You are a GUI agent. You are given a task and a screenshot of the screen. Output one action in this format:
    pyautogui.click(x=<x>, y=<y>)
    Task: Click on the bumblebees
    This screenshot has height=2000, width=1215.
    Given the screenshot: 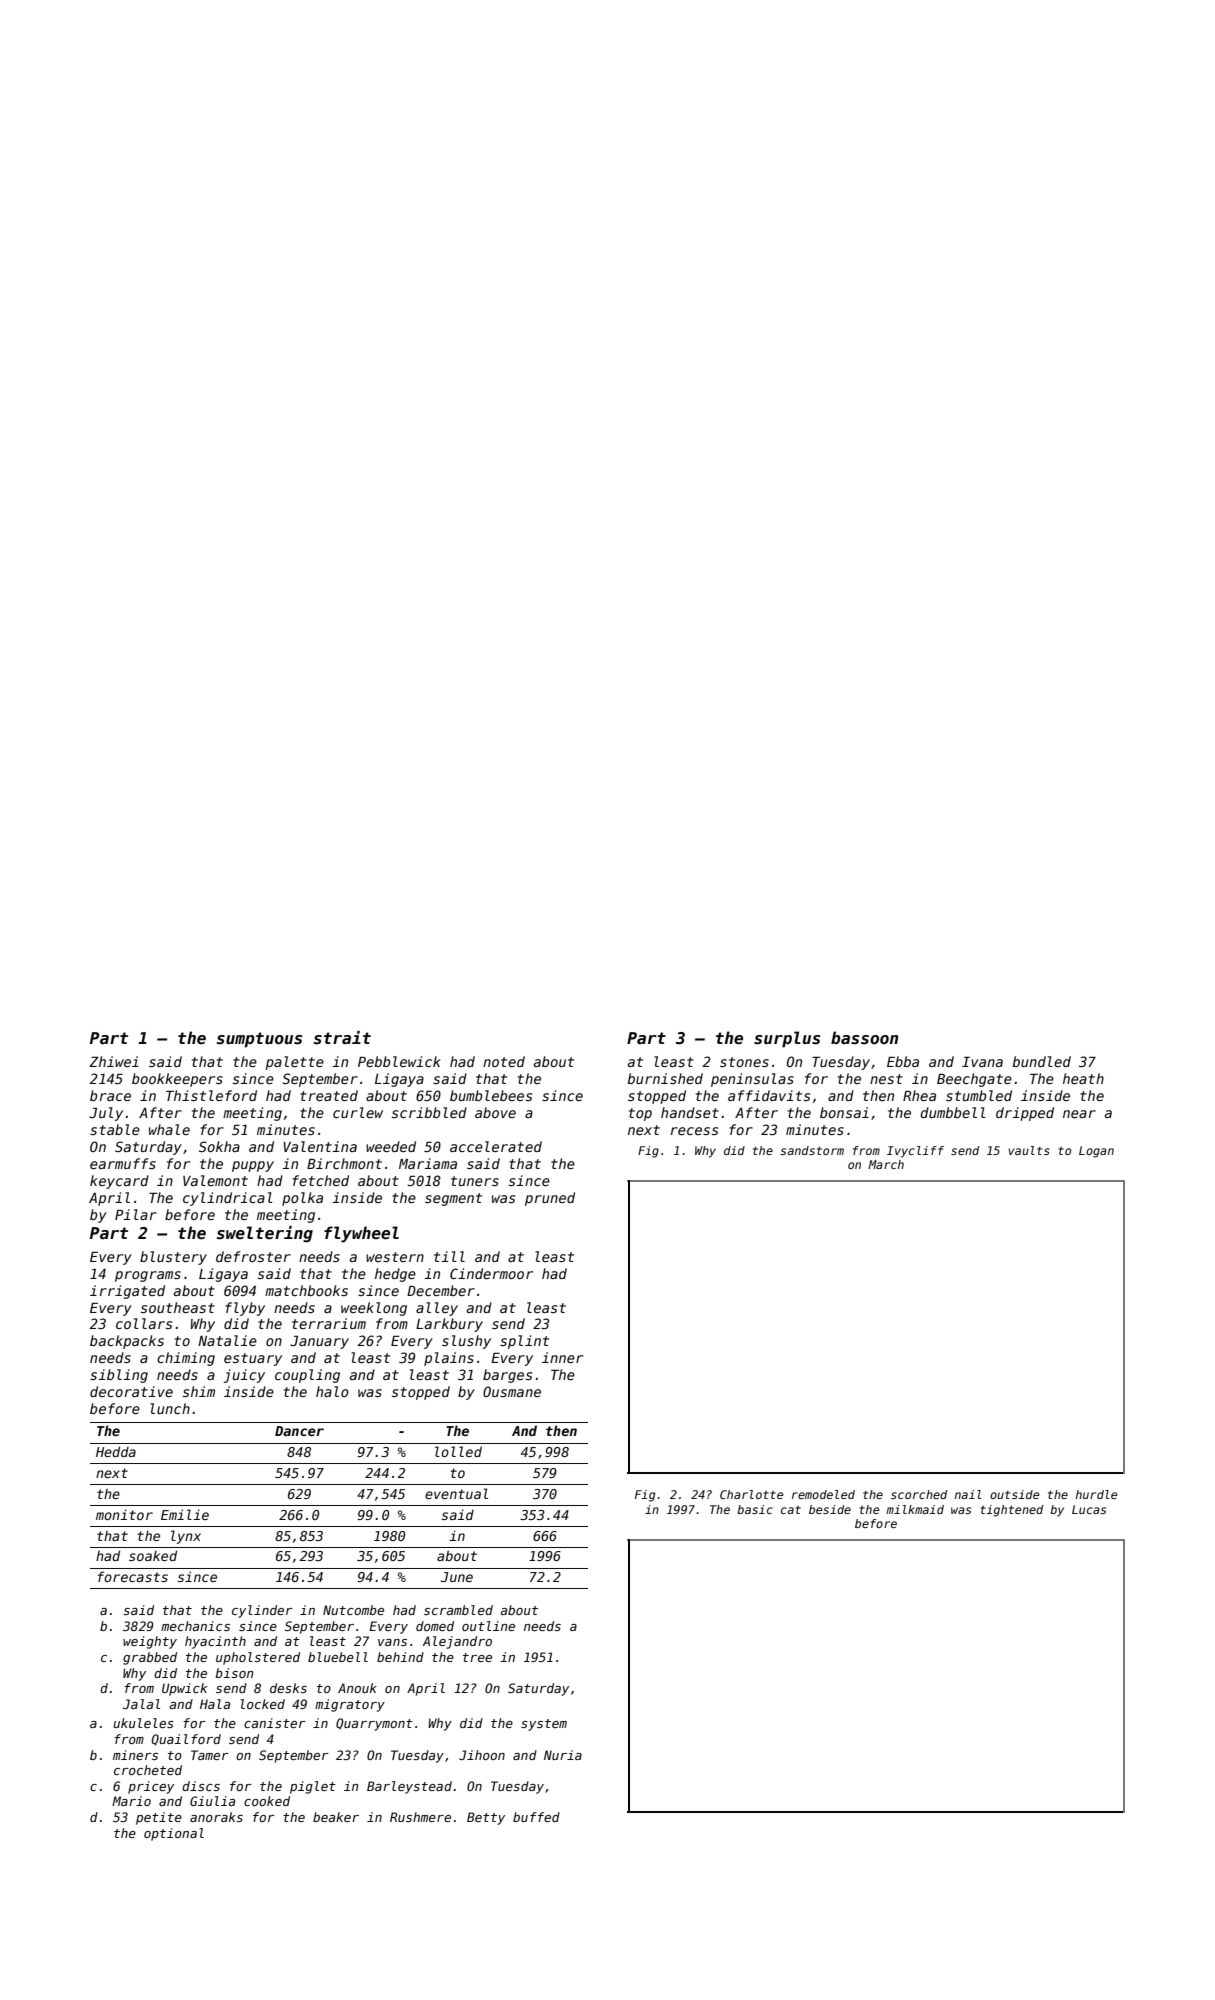 What is the action you would take?
    pyautogui.click(x=491, y=1095)
